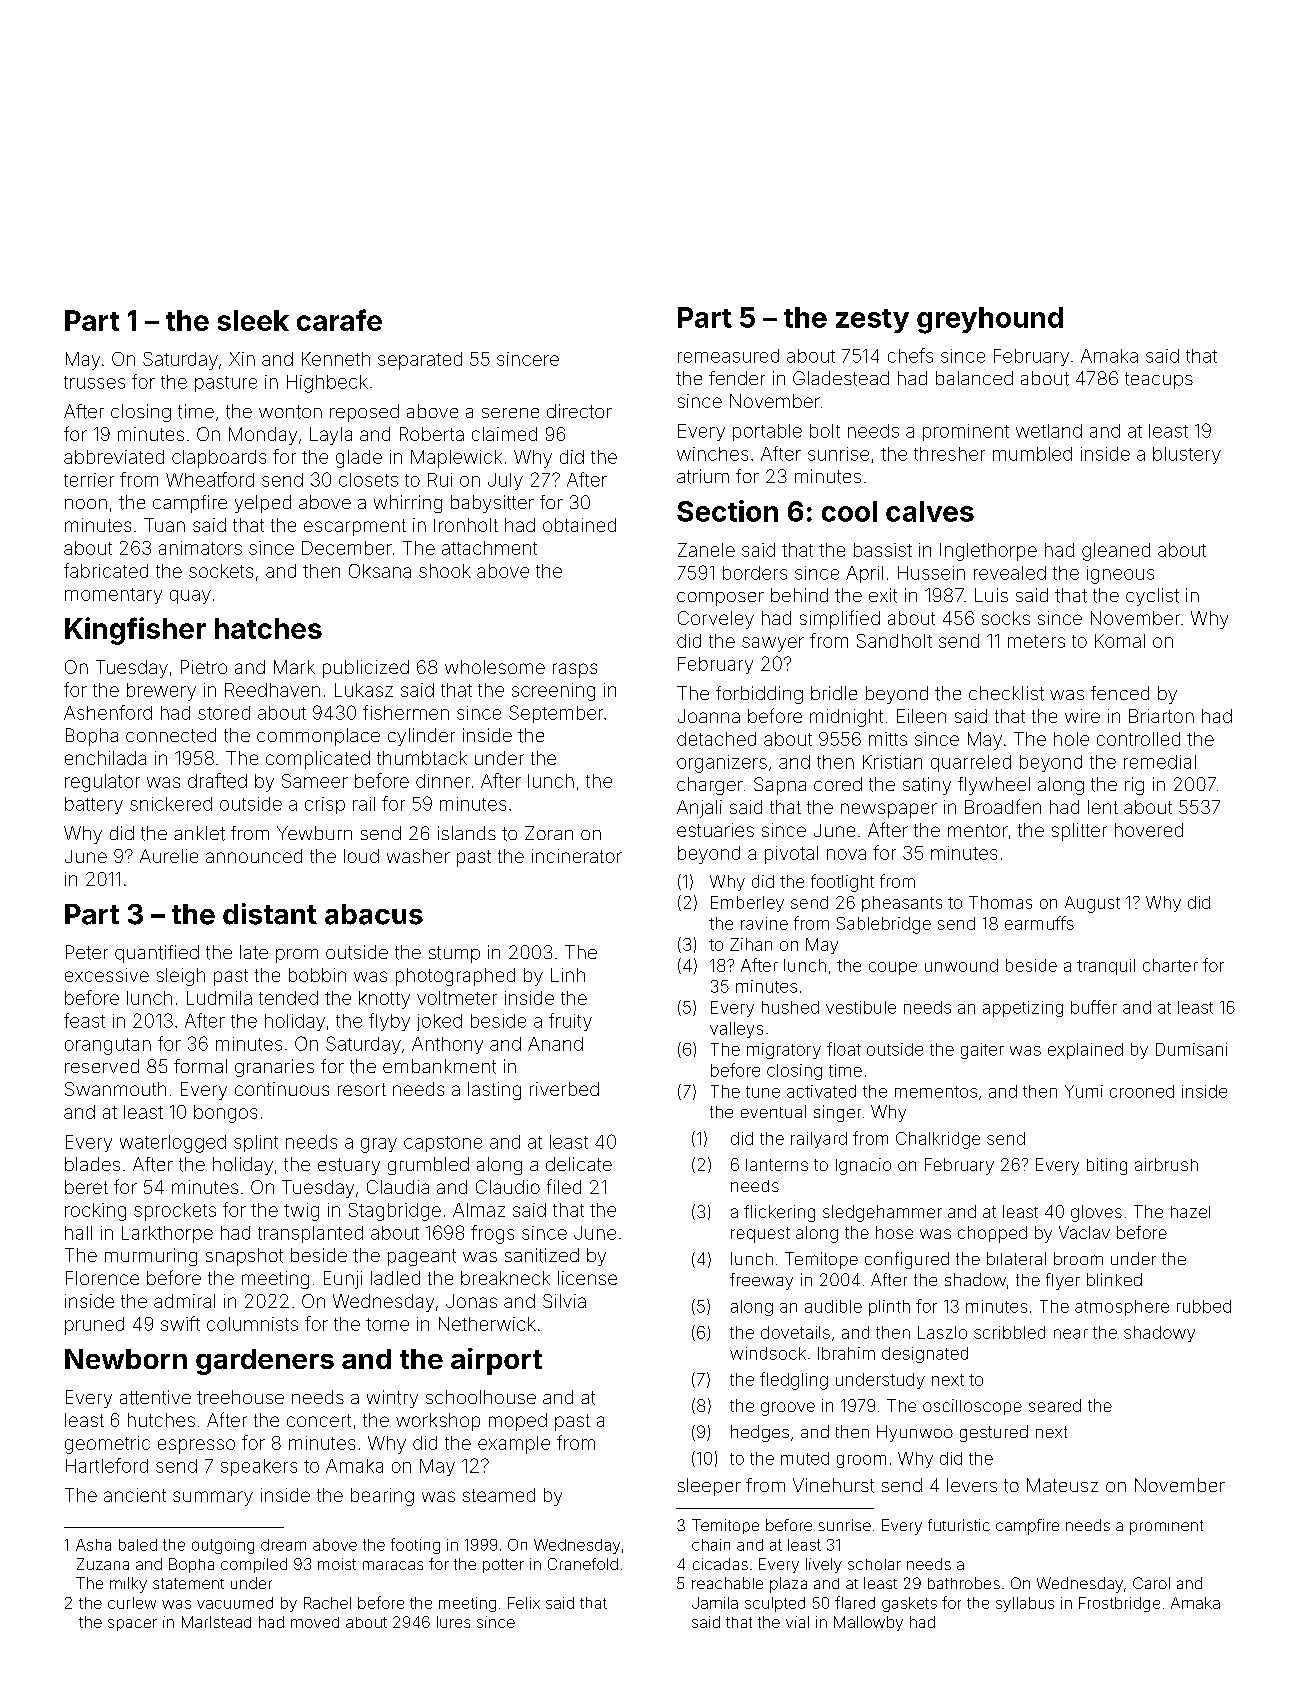  What do you see at coordinates (336, 359) in the page?
I see `Kenneth` at bounding box center [336, 359].
